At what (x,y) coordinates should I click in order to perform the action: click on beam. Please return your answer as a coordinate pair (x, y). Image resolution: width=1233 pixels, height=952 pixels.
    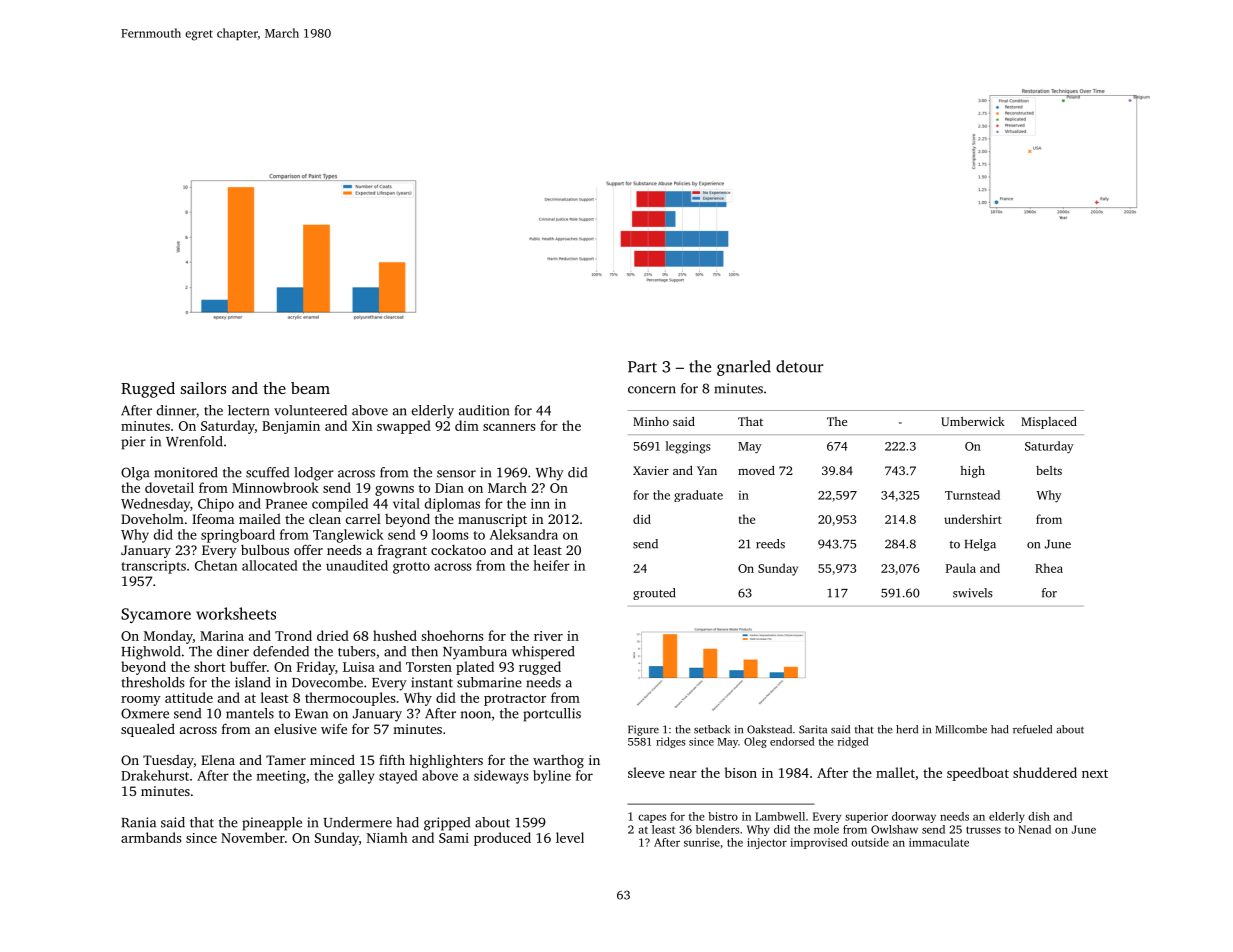
    Looking at the image, I should click on (310, 388).
